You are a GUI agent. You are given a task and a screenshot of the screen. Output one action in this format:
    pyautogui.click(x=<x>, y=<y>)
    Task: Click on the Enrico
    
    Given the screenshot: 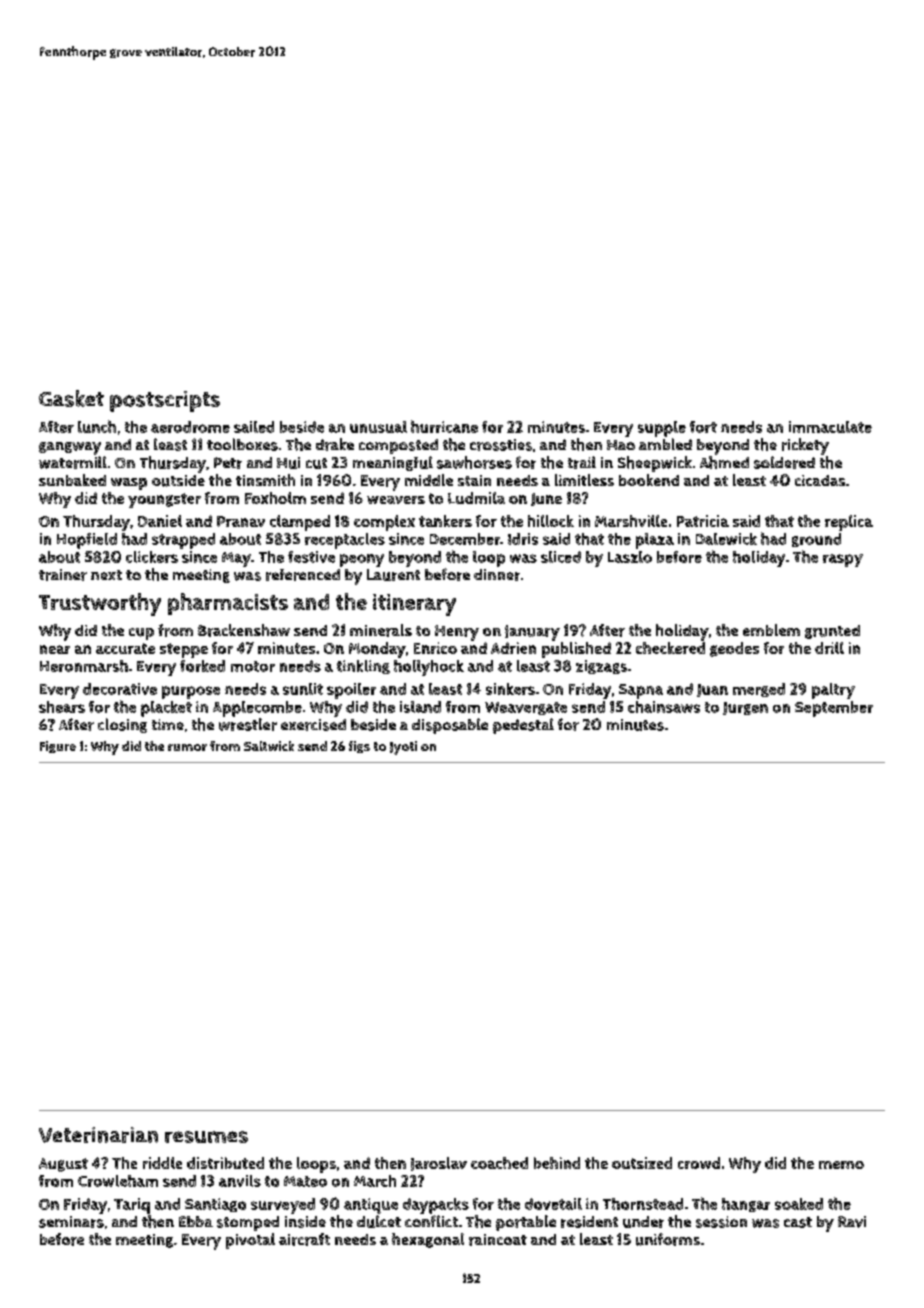 What is the action you would take?
    pyautogui.click(x=435, y=648)
